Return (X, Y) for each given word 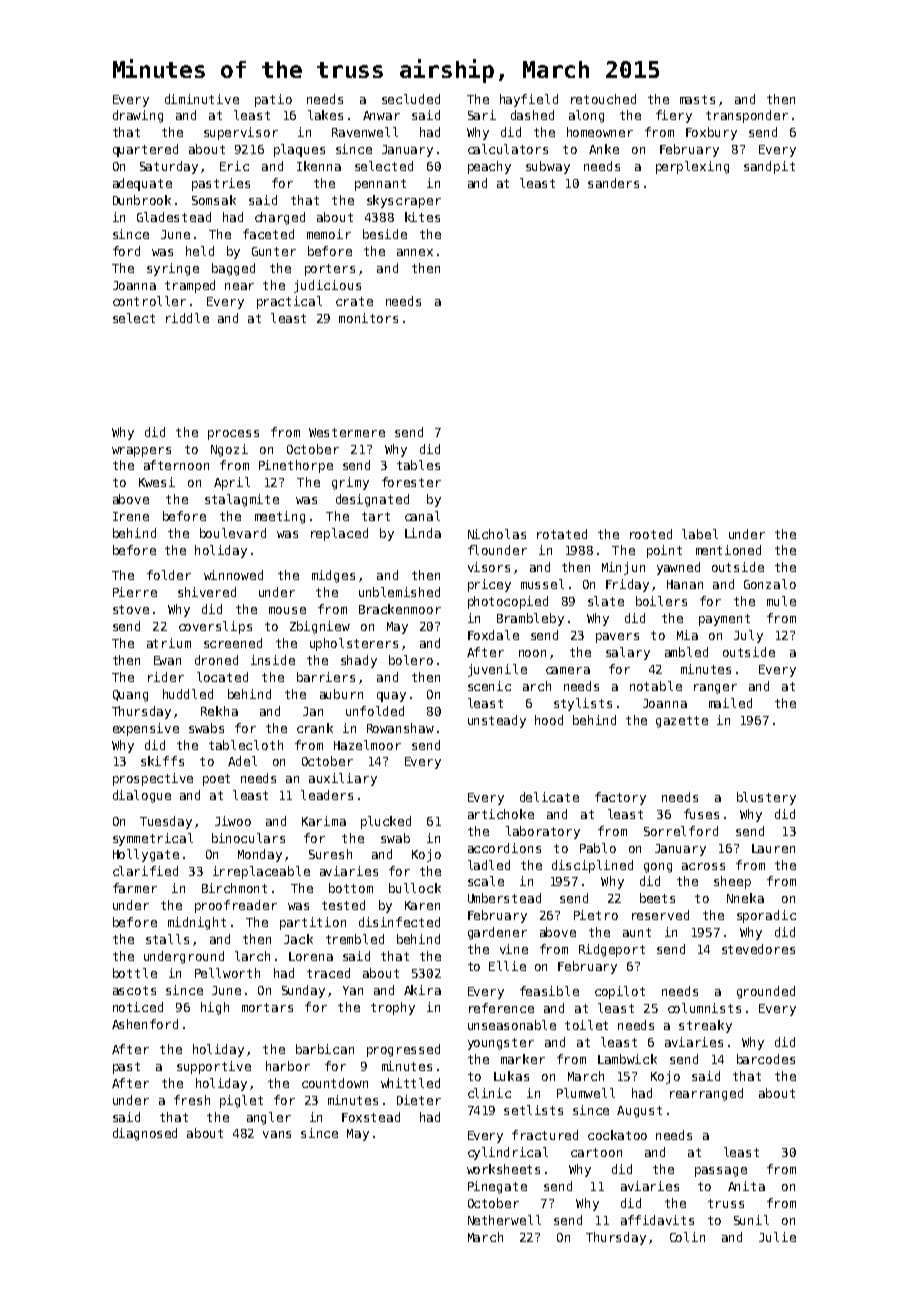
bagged (233, 269)
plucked (386, 822)
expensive (146, 729)
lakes (325, 115)
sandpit (769, 167)
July (748, 636)
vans (277, 1134)
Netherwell (504, 1220)
